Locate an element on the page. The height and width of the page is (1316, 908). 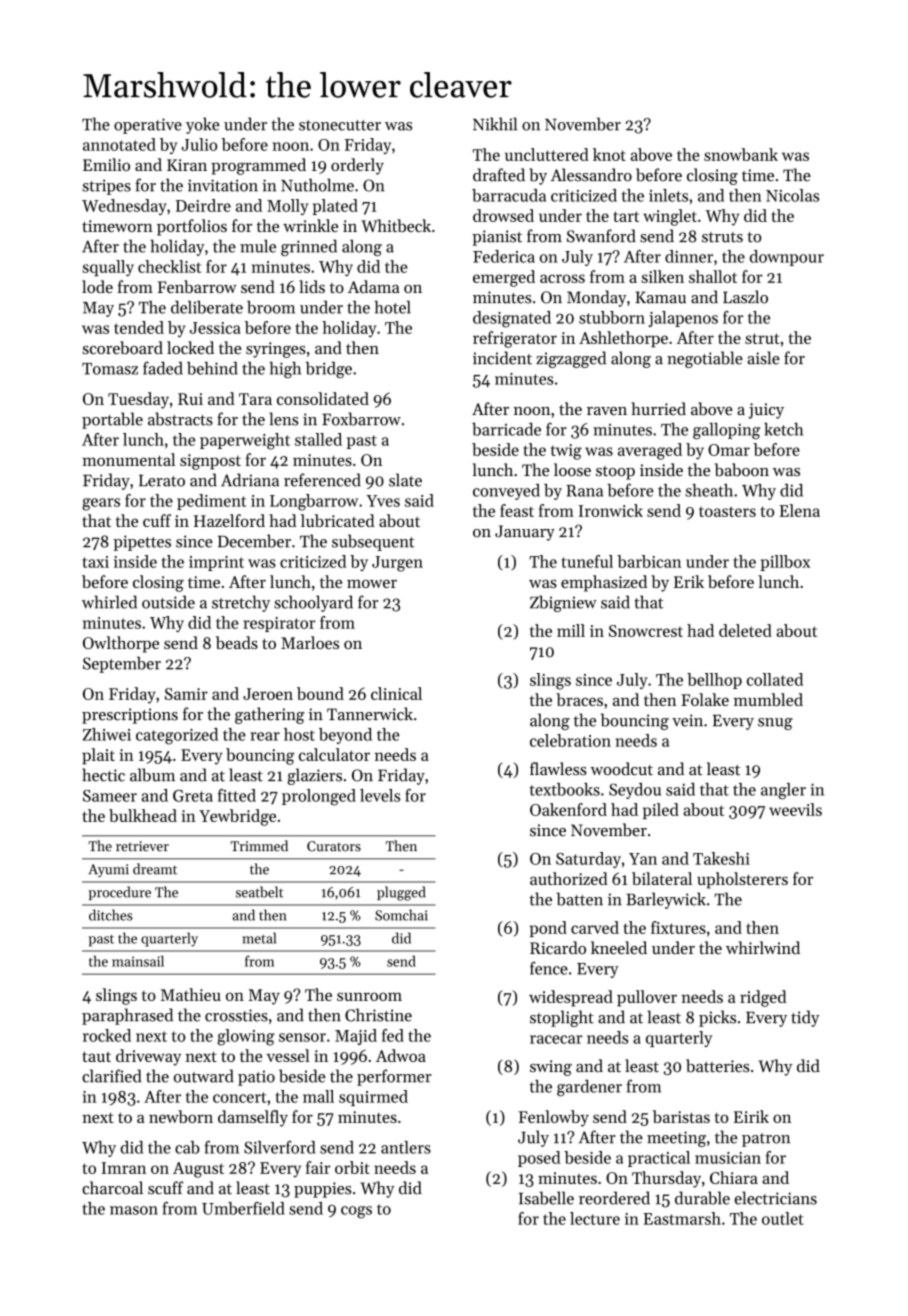
stonecutter is located at coordinates (340, 125).
